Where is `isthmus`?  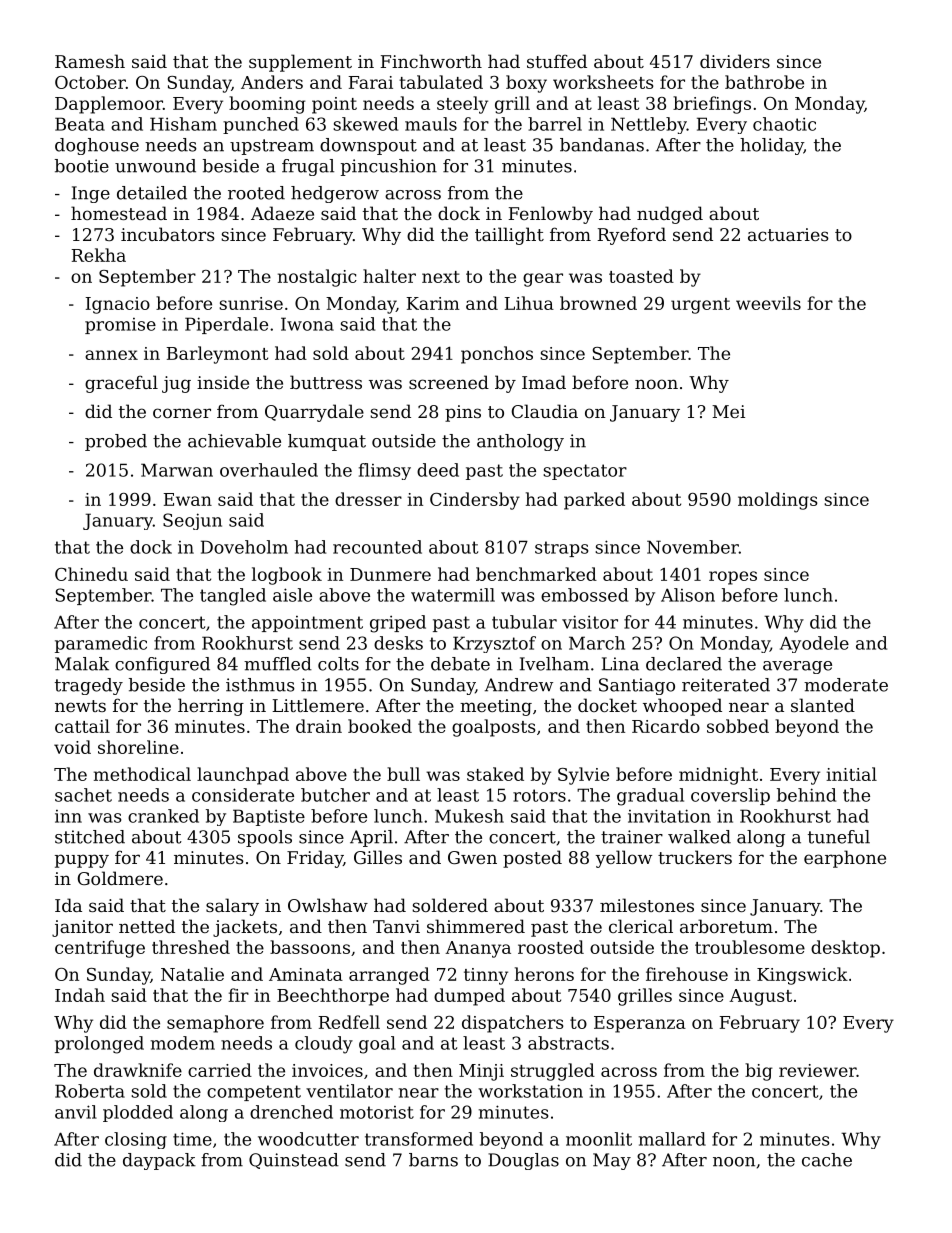
isthmus is located at coordinates (260, 685).
